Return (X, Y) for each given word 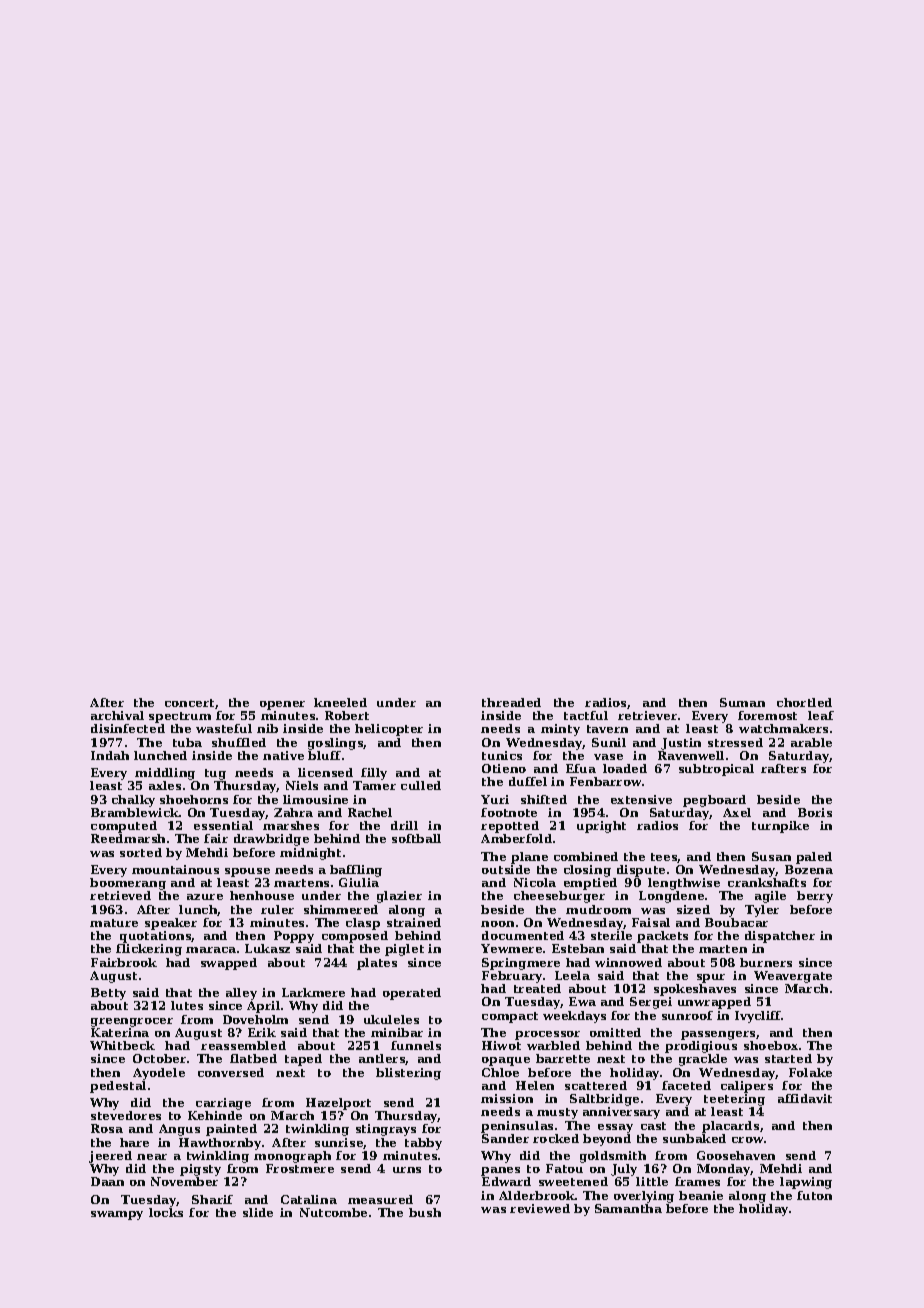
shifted (544, 799)
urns (407, 1170)
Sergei (651, 1003)
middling (165, 774)
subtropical (716, 770)
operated (412, 994)
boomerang (128, 884)
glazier (399, 897)
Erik (262, 1032)
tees (664, 858)
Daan (107, 1181)
